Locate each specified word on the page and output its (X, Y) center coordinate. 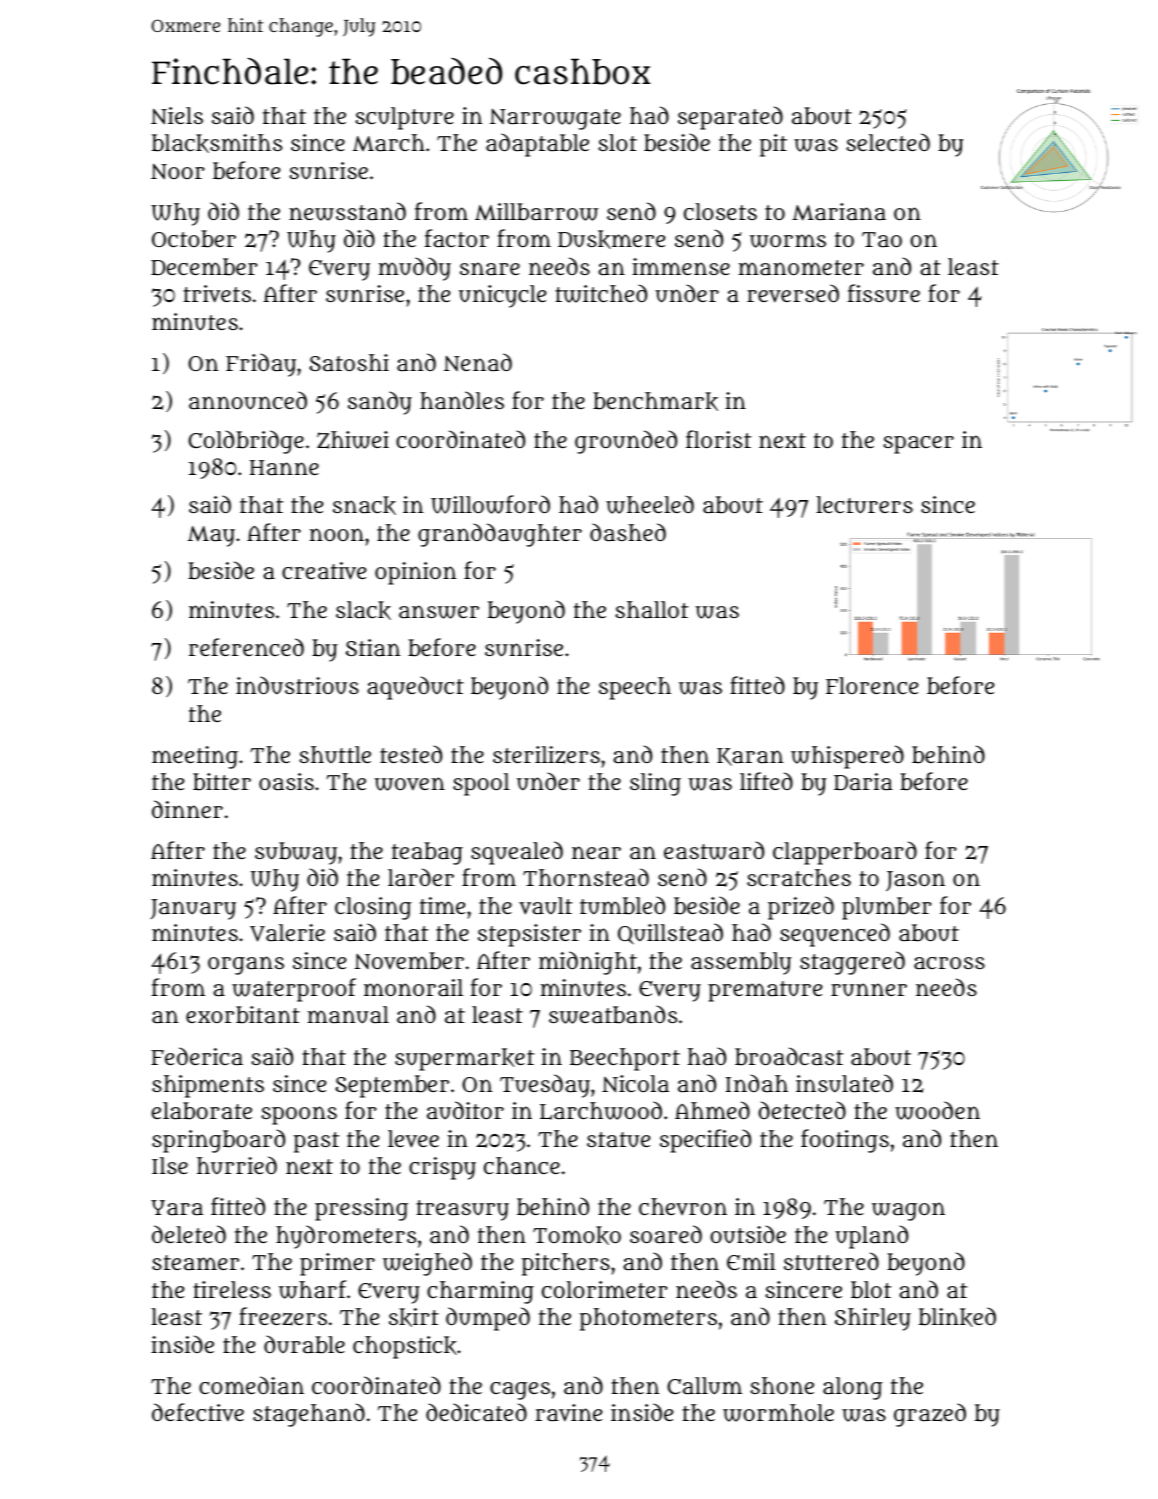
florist (718, 439)
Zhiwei (353, 440)
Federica (197, 1056)
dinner (187, 809)
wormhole (778, 1413)
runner (869, 990)
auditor (465, 1110)
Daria (863, 781)
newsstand (347, 211)
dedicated (476, 1412)
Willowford (490, 504)
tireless (232, 1289)
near (596, 852)
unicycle (502, 296)
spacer (918, 445)
